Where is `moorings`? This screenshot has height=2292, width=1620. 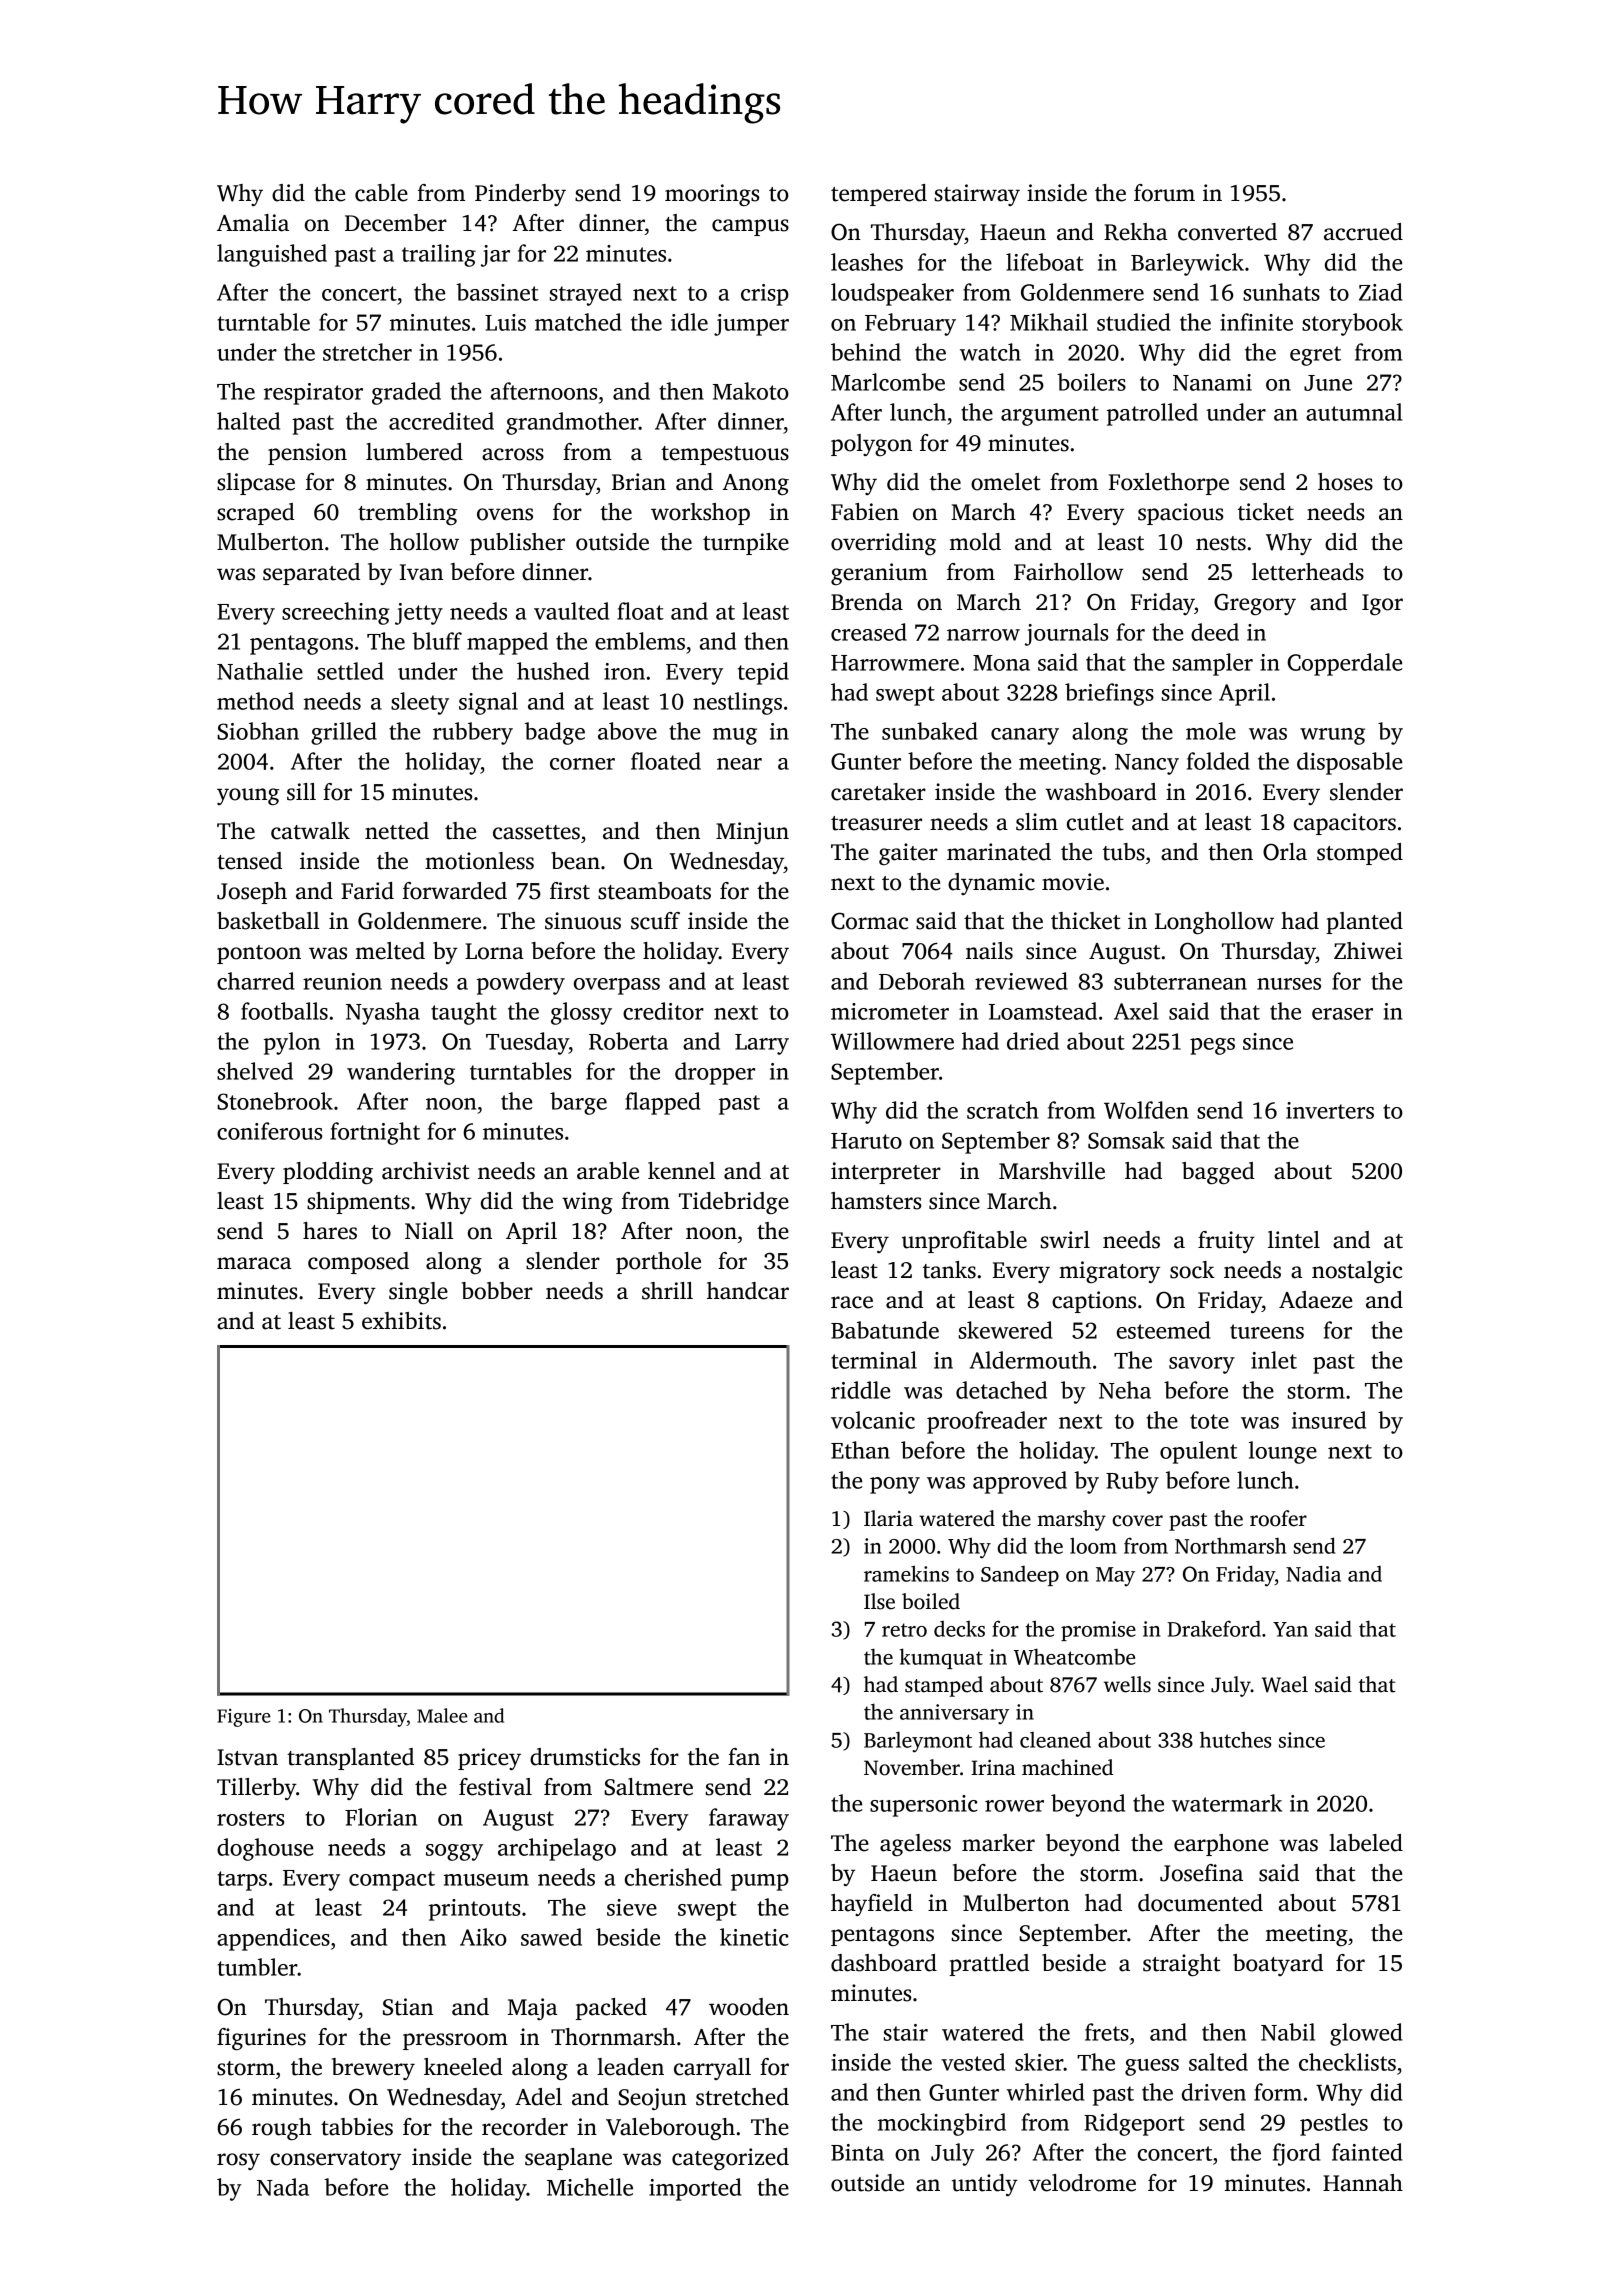
moorings is located at coordinates (712, 195).
